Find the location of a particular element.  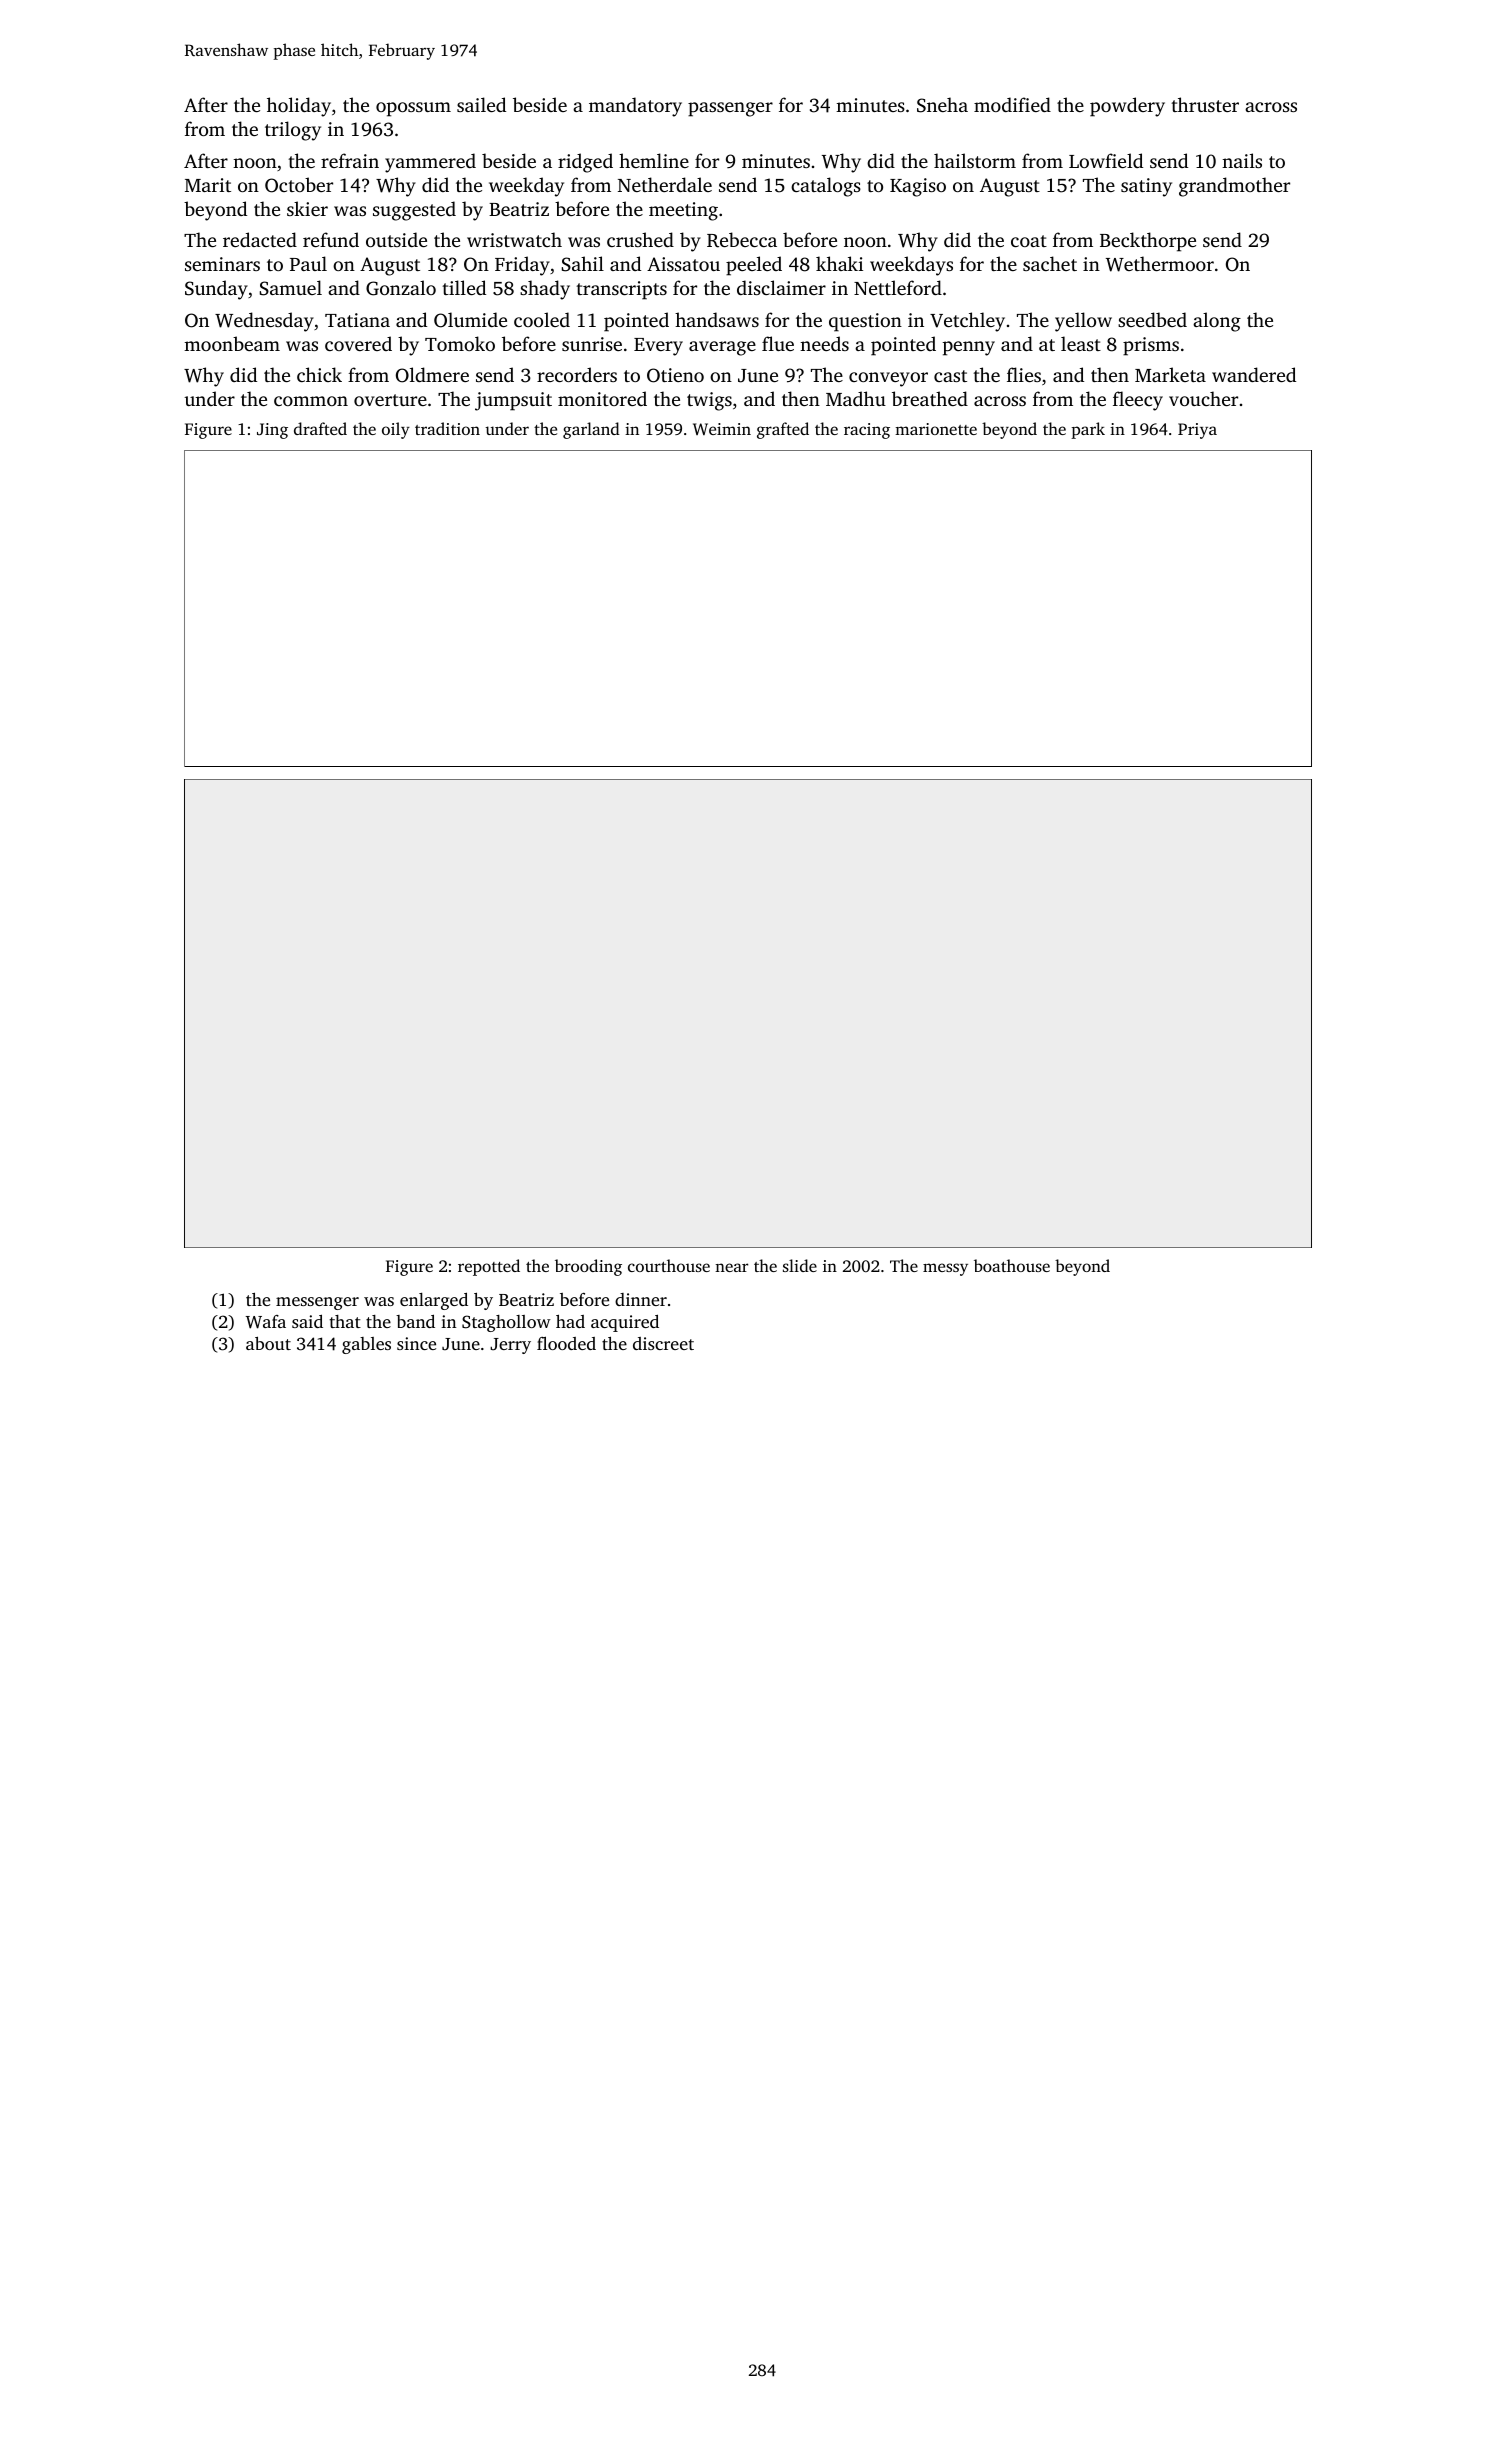

repotted is located at coordinates (489, 1267).
